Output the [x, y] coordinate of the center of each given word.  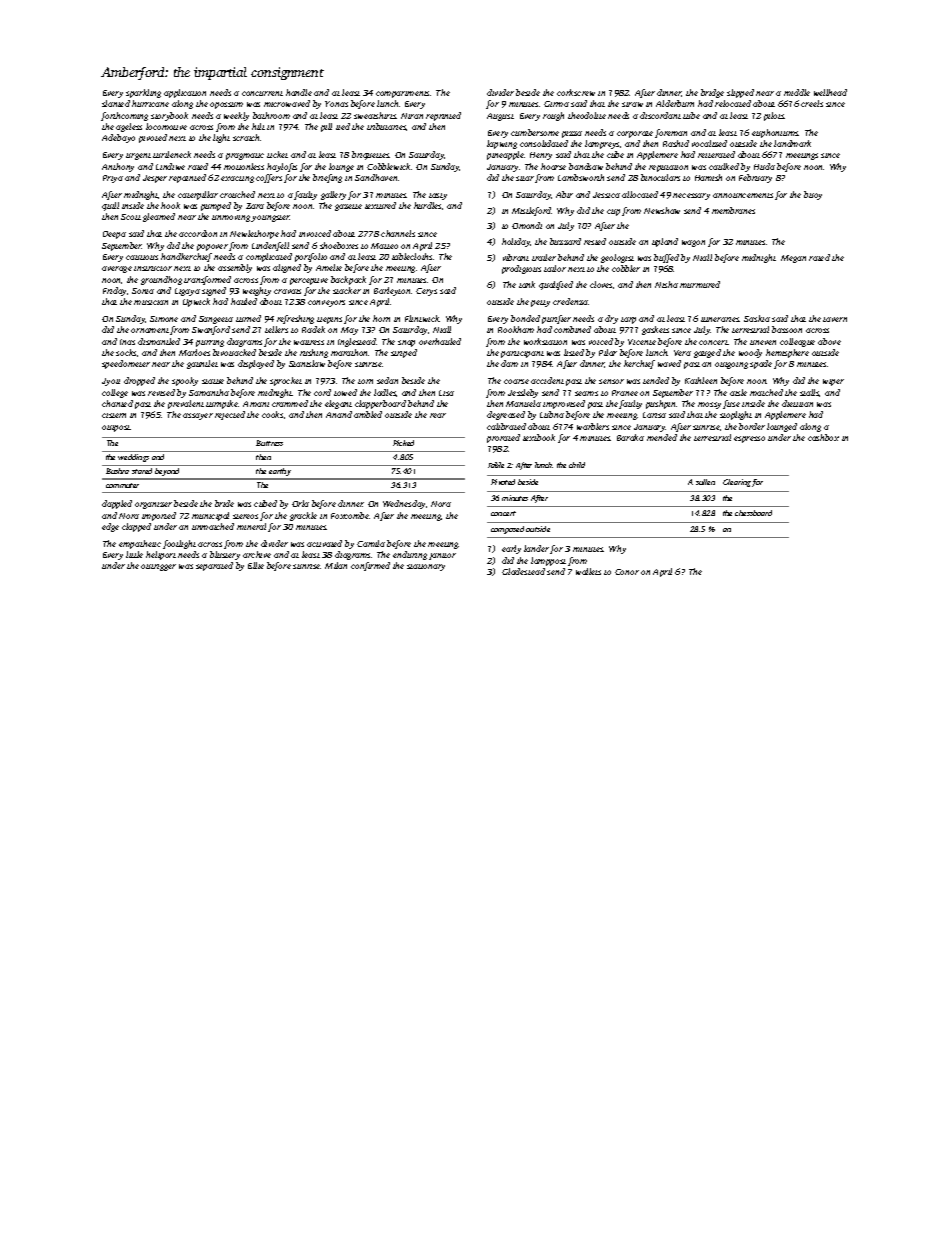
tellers [276, 329]
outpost [116, 428]
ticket [277, 154]
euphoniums [775, 133]
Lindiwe [170, 166]
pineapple [505, 155]
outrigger [158, 567]
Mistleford [532, 211]
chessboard [753, 513]
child [577, 465]
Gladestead [523, 571]
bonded [525, 318]
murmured [700, 284]
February [755, 178]
